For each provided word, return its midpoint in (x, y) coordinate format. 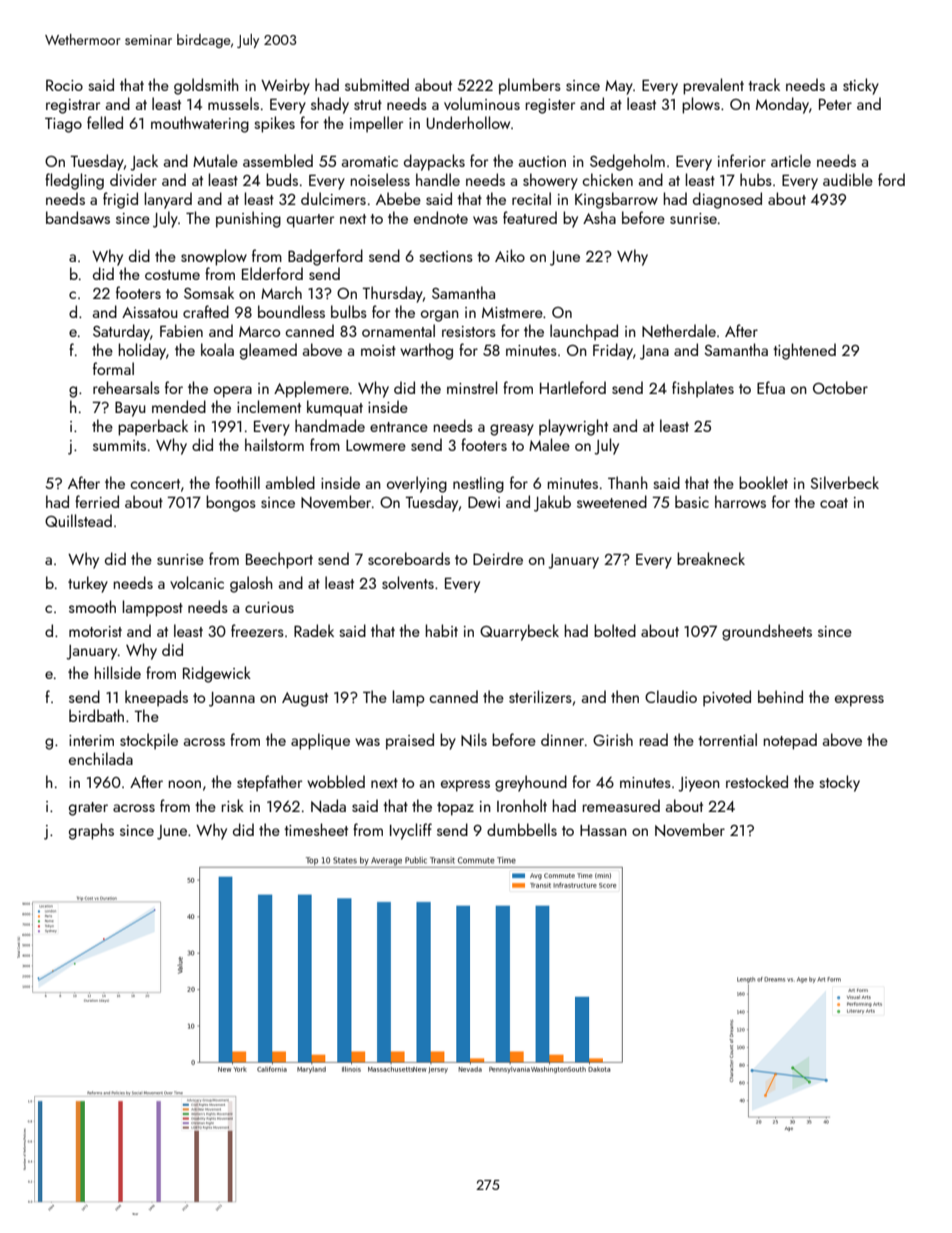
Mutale (215, 160)
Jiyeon (699, 784)
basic (692, 501)
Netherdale (679, 331)
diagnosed (727, 200)
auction (542, 161)
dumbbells (522, 829)
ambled (290, 482)
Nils (474, 740)
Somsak (209, 292)
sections (446, 256)
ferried (97, 501)
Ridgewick (217, 674)
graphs (91, 831)
